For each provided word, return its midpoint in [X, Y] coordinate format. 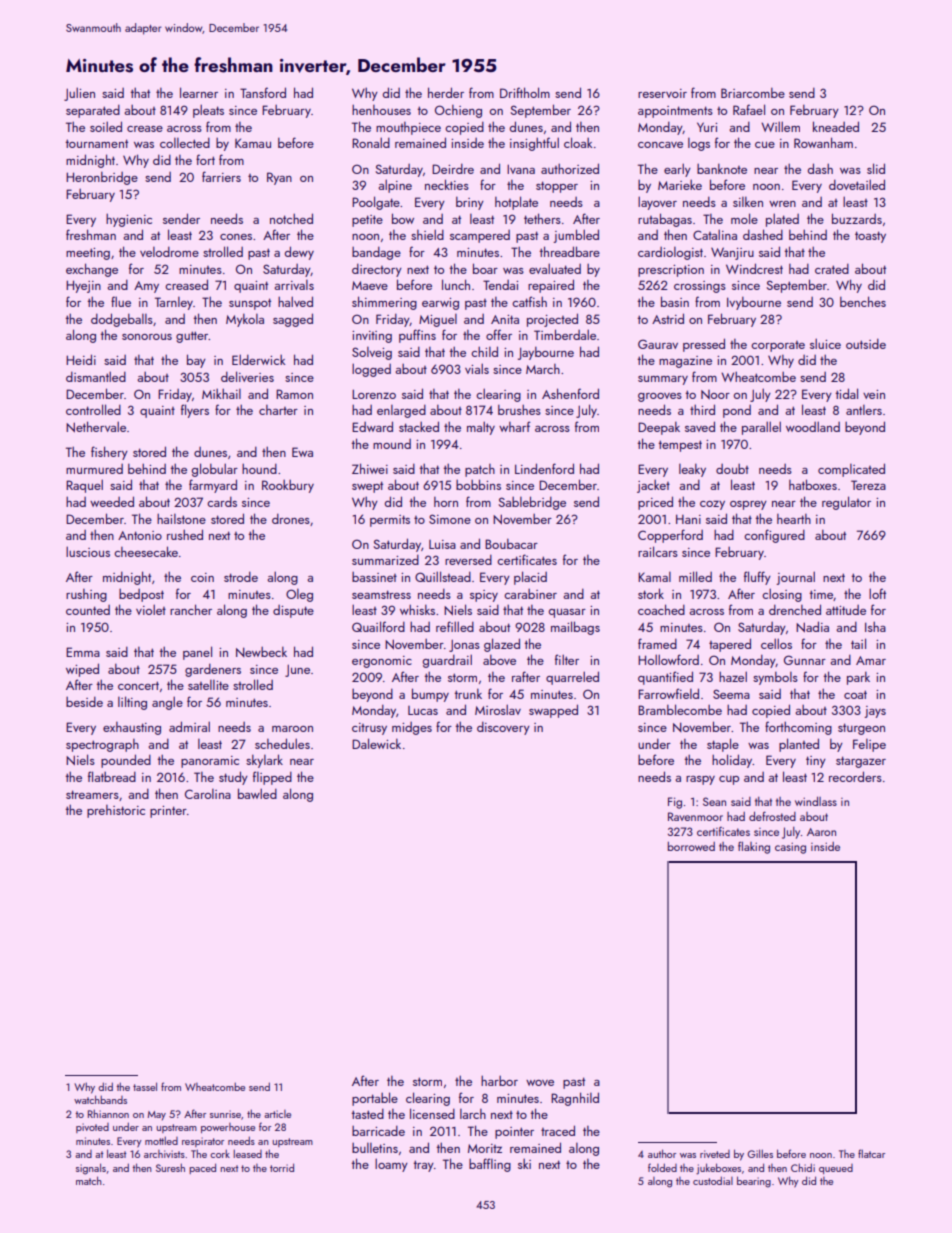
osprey [748, 505]
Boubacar [511, 544]
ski [524, 1163]
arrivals [294, 285]
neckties [447, 184]
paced [202, 1168]
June [297, 671]
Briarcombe [753, 93]
